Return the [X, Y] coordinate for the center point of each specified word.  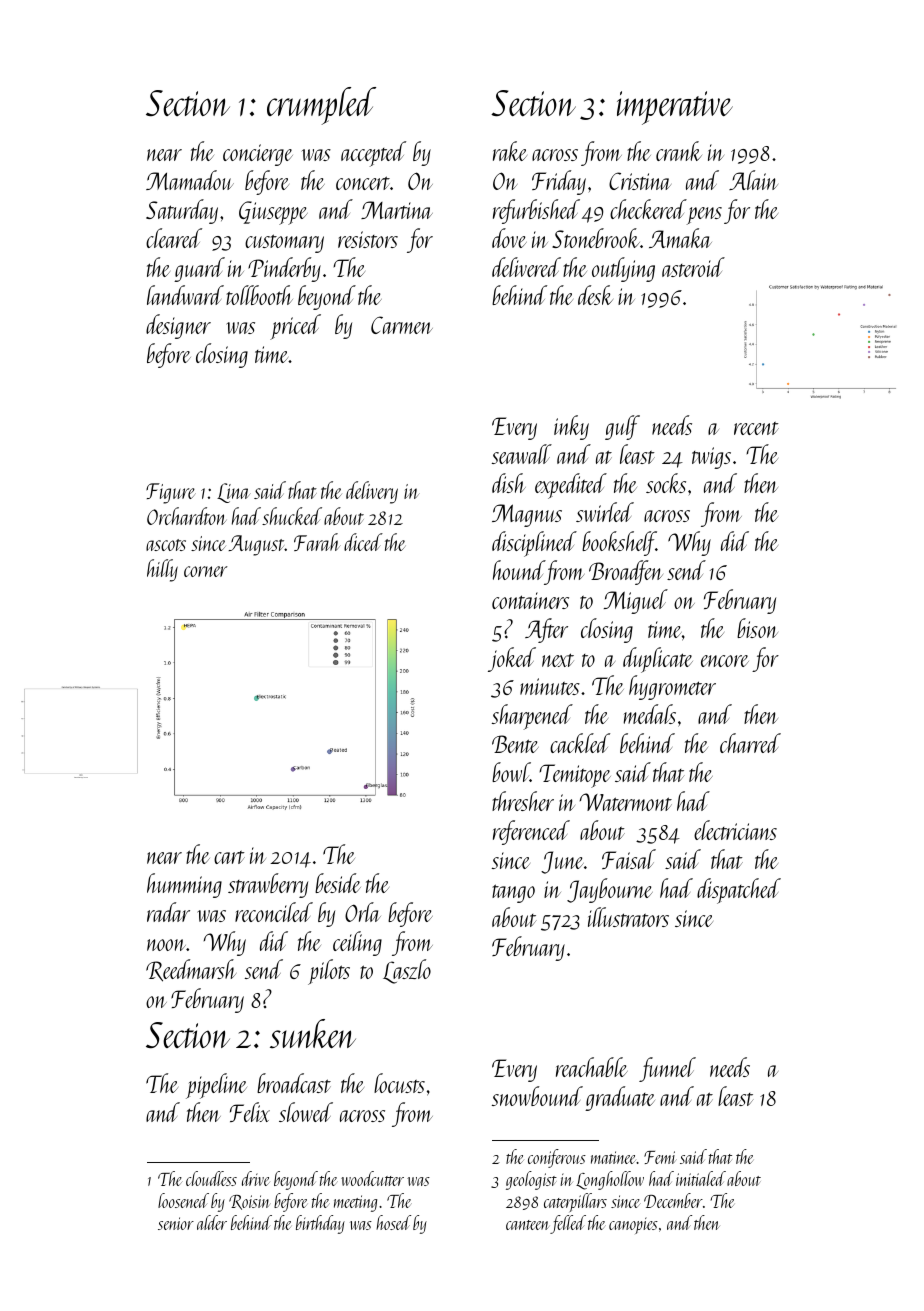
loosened [183, 1200]
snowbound [537, 1096]
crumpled [321, 106]
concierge [258, 155]
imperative [675, 108]
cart [229, 857]
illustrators [628, 917]
